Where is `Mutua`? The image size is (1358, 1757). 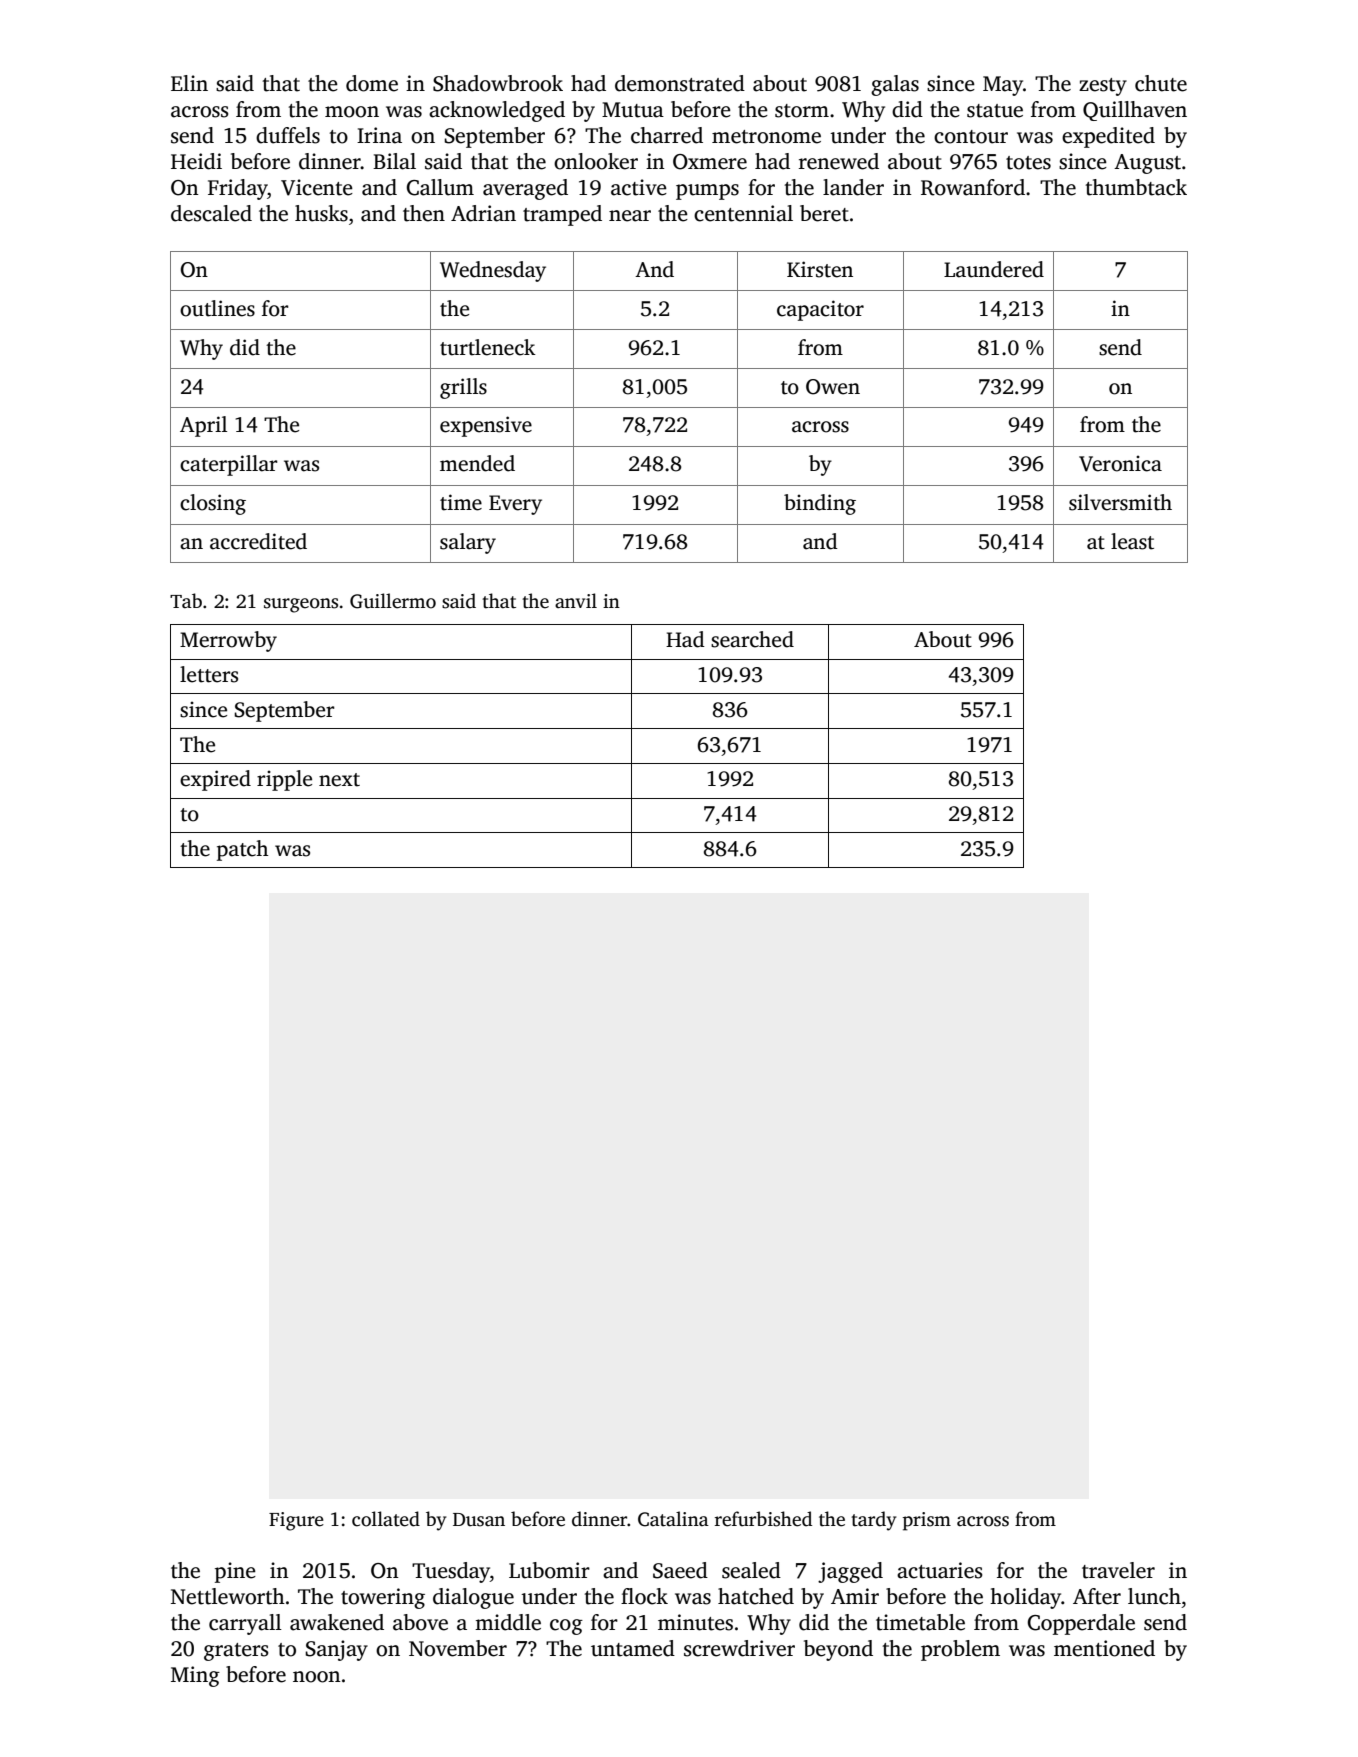
Mutua is located at coordinates (633, 110).
